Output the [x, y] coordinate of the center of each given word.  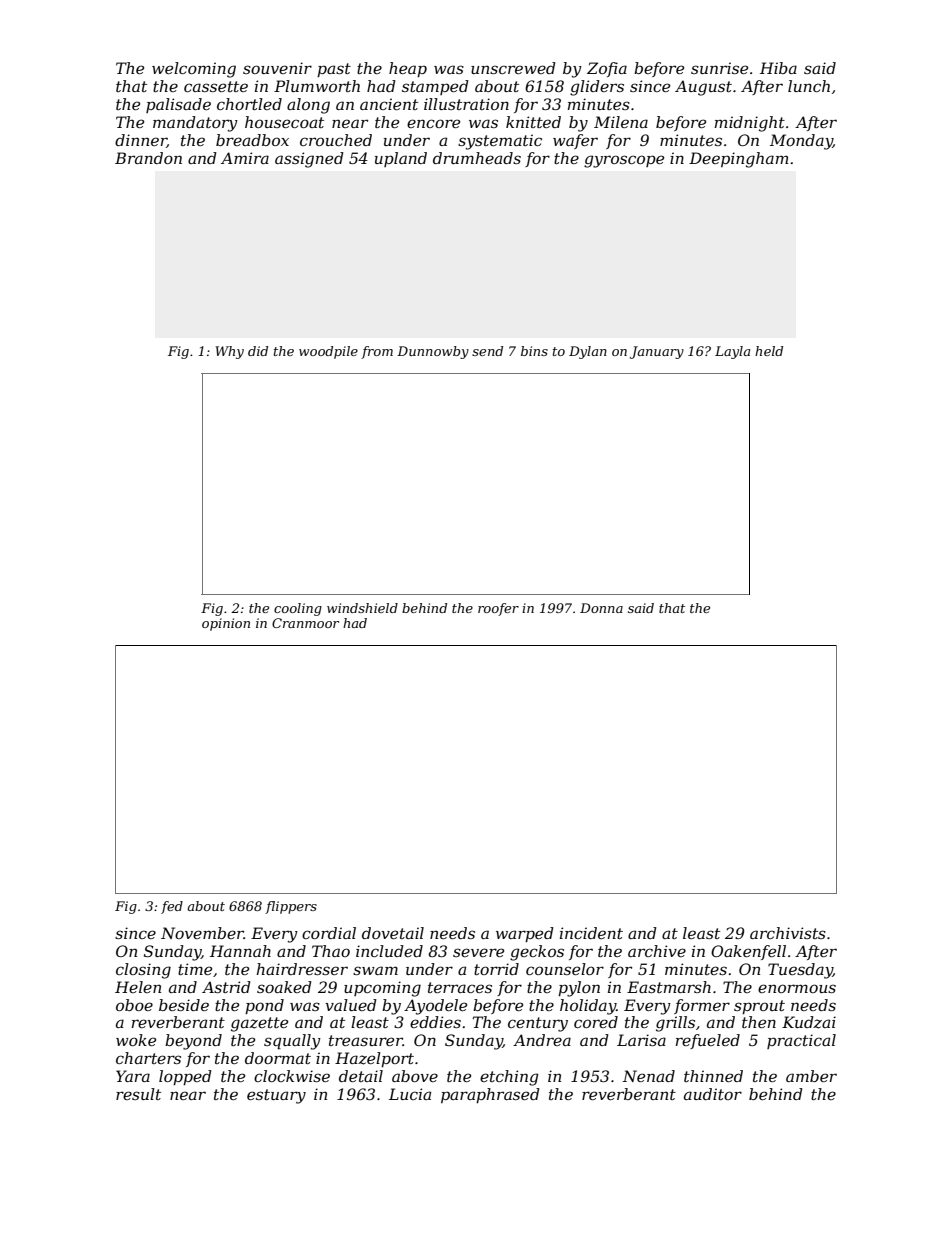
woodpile [328, 352]
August [703, 88]
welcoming [194, 70]
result [138, 1094]
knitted [533, 122]
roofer [498, 609]
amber [811, 1076]
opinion [226, 624]
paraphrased [490, 1095]
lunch [809, 86]
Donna [601, 608]
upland [401, 159]
